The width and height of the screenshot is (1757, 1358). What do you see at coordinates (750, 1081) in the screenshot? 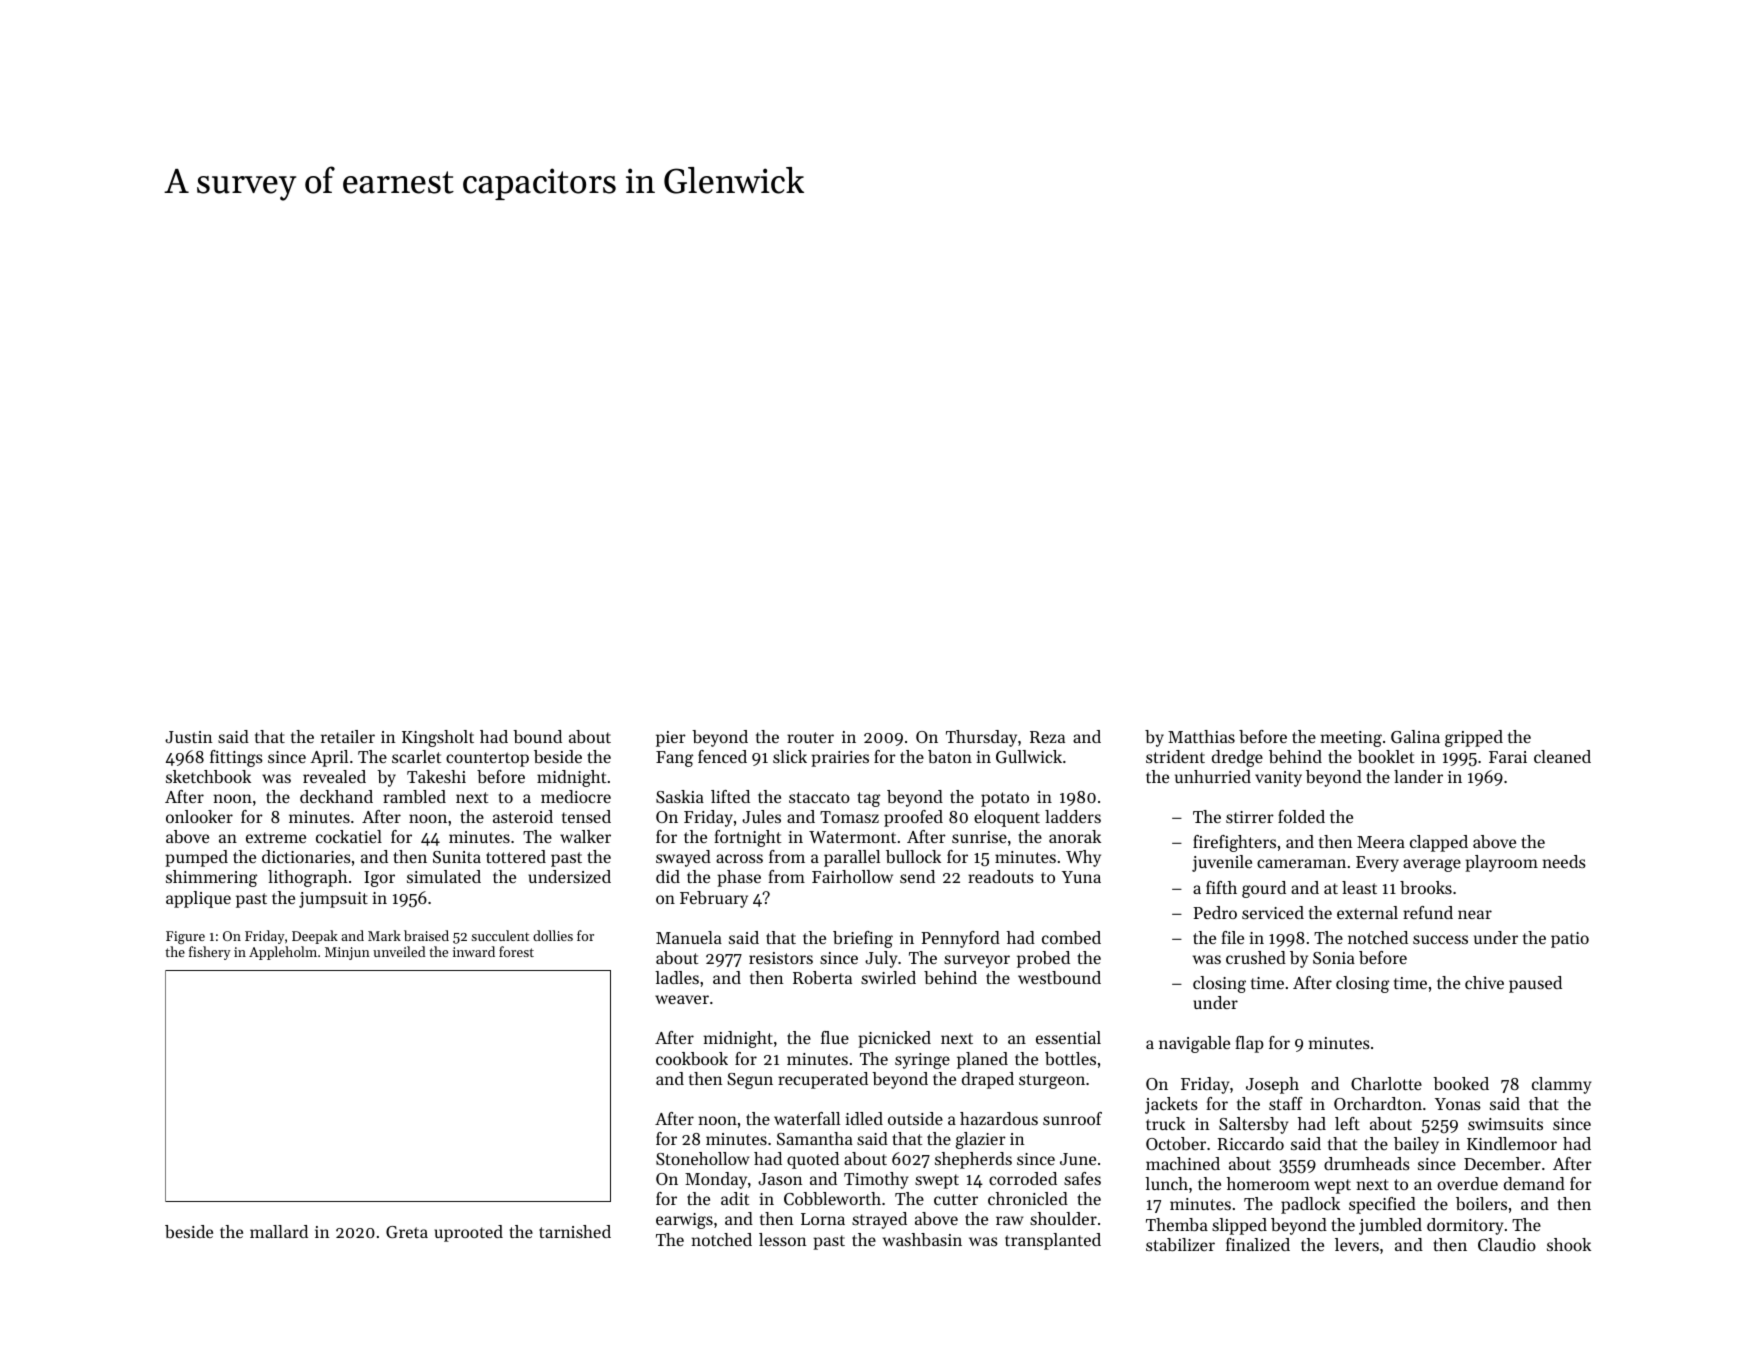
I see `Segun` at bounding box center [750, 1081].
